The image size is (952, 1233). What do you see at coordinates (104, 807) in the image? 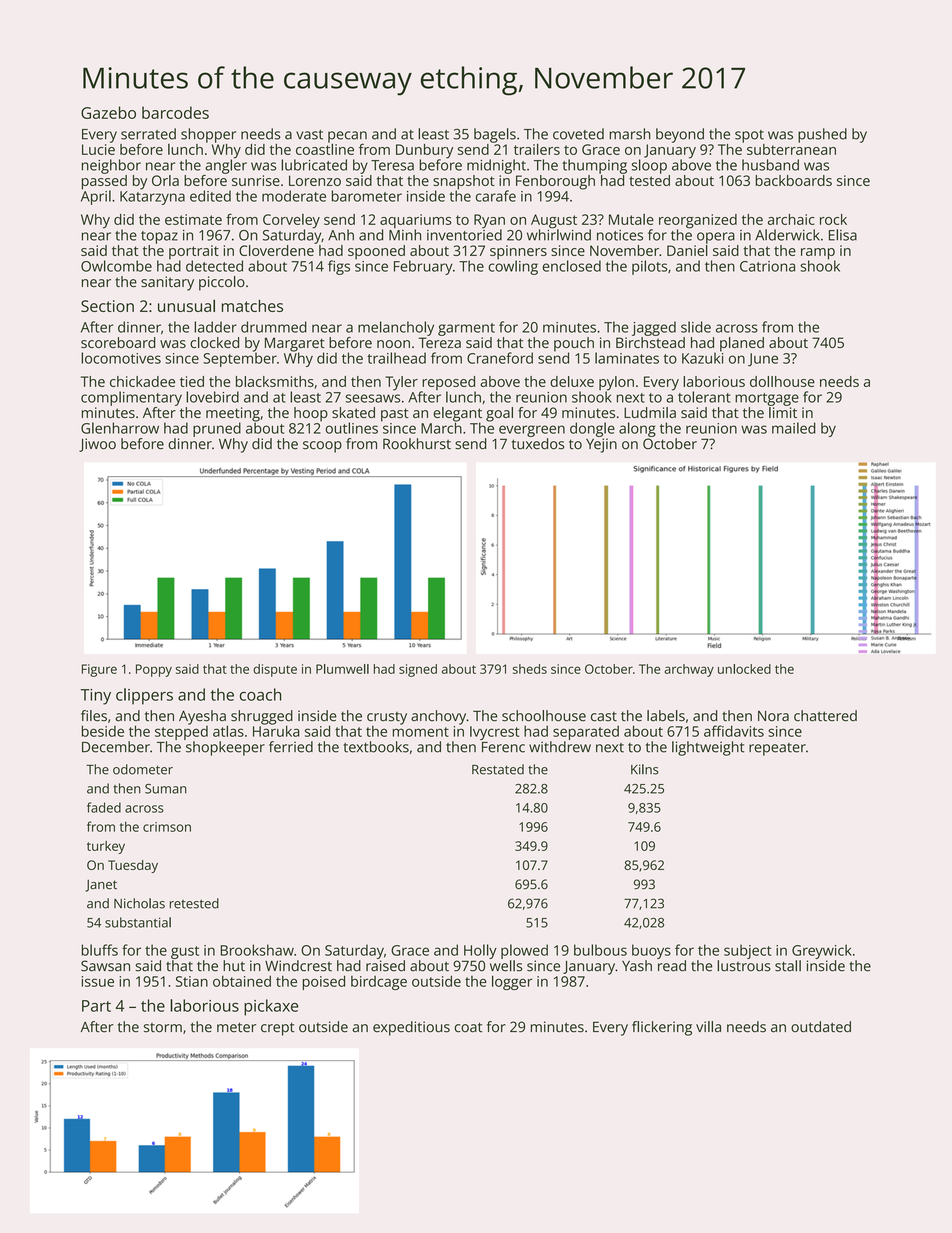
I see `faded` at bounding box center [104, 807].
